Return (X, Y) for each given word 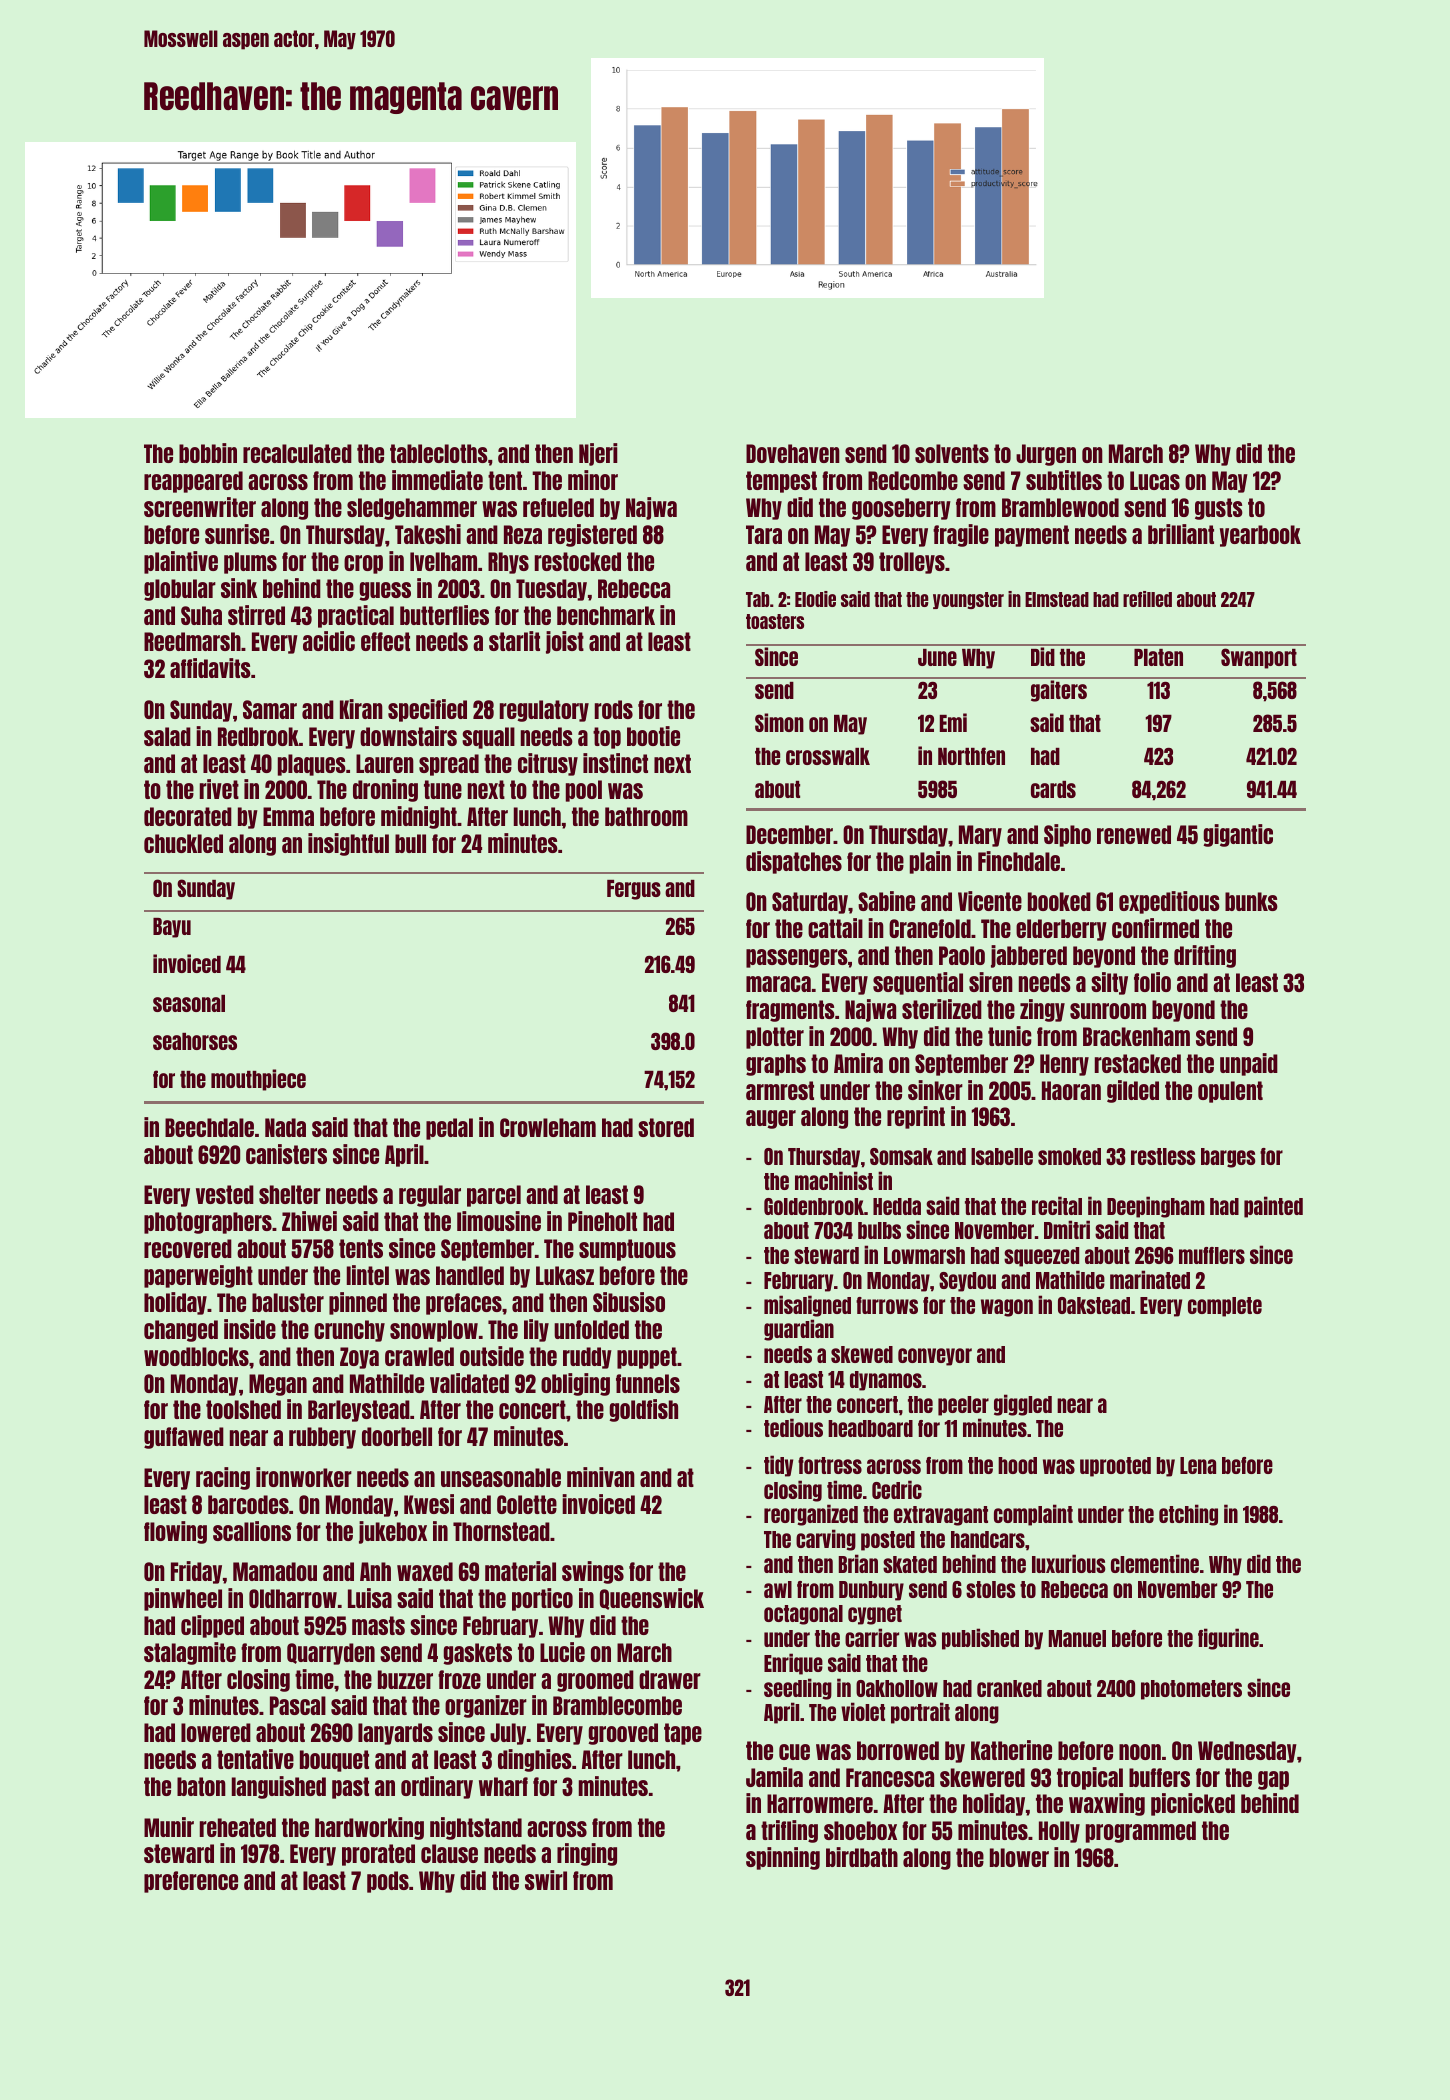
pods (388, 1882)
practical (356, 616)
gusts (1219, 509)
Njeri (598, 454)
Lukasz (565, 1275)
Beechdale (209, 1127)
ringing (587, 1854)
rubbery (322, 1438)
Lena (1198, 1465)
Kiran (361, 709)
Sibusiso (629, 1302)
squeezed (1041, 1257)
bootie (653, 736)
